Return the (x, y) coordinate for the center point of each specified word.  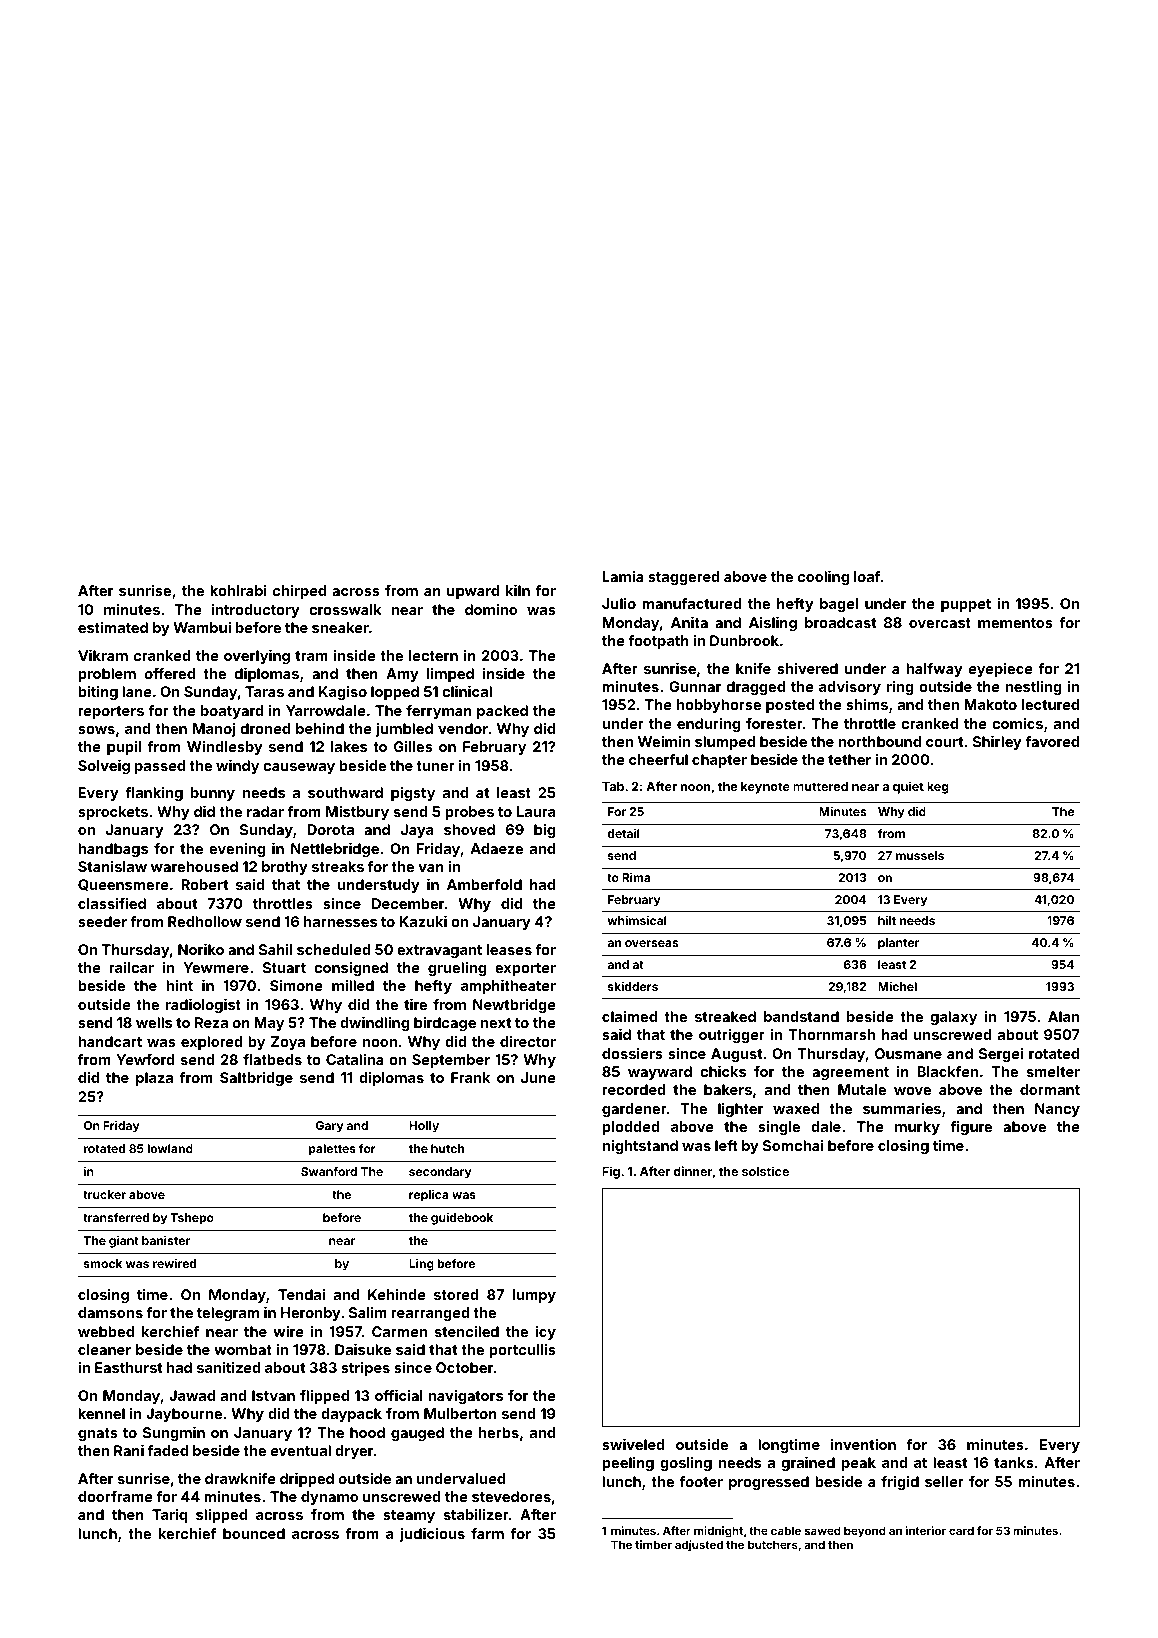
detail (623, 833)
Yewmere (216, 967)
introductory (256, 611)
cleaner (104, 1349)
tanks (1014, 1462)
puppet (966, 605)
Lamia (623, 576)
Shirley (997, 743)
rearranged (430, 1314)
